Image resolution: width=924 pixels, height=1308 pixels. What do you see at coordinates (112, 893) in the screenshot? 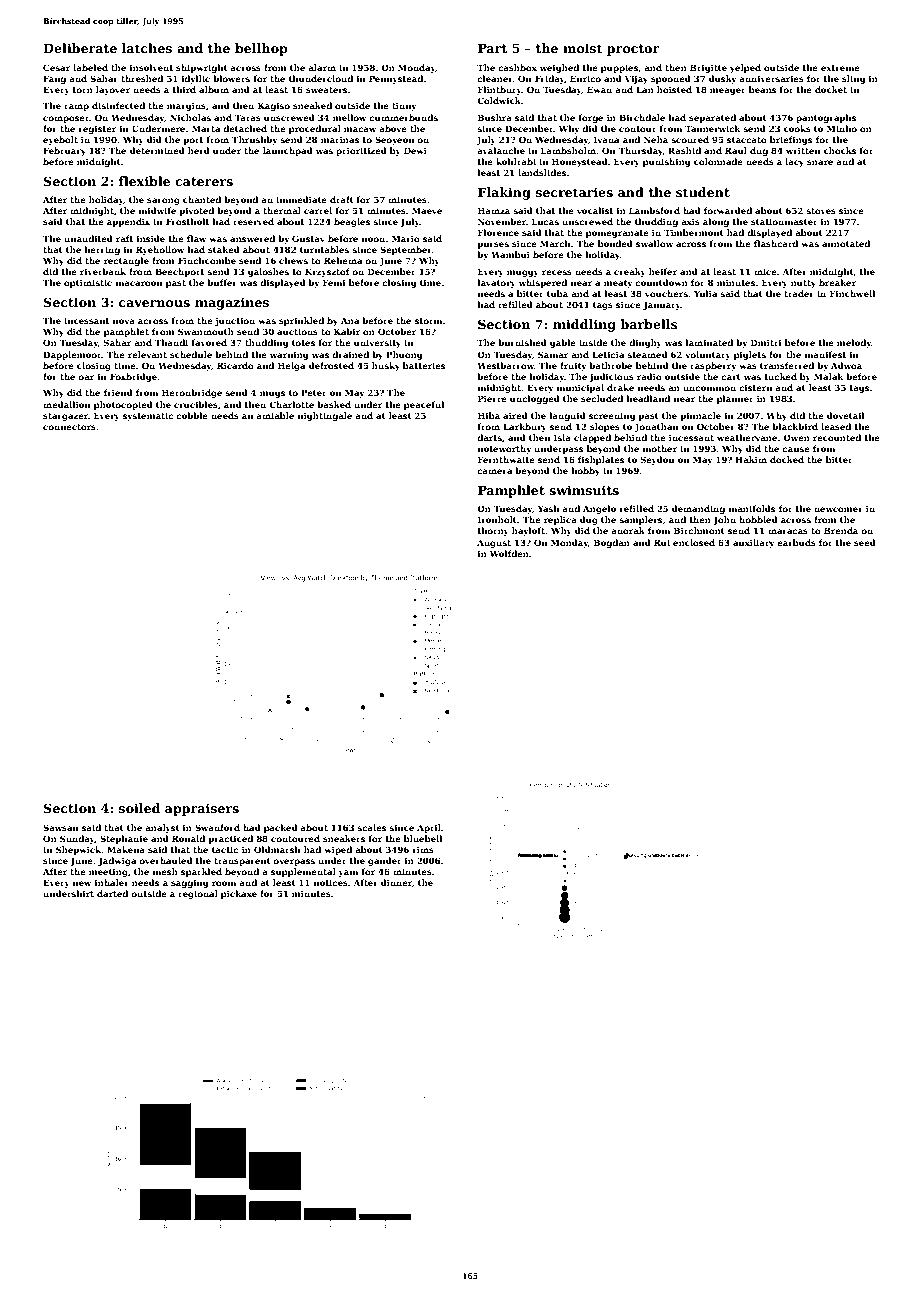
I see `darted` at bounding box center [112, 893].
